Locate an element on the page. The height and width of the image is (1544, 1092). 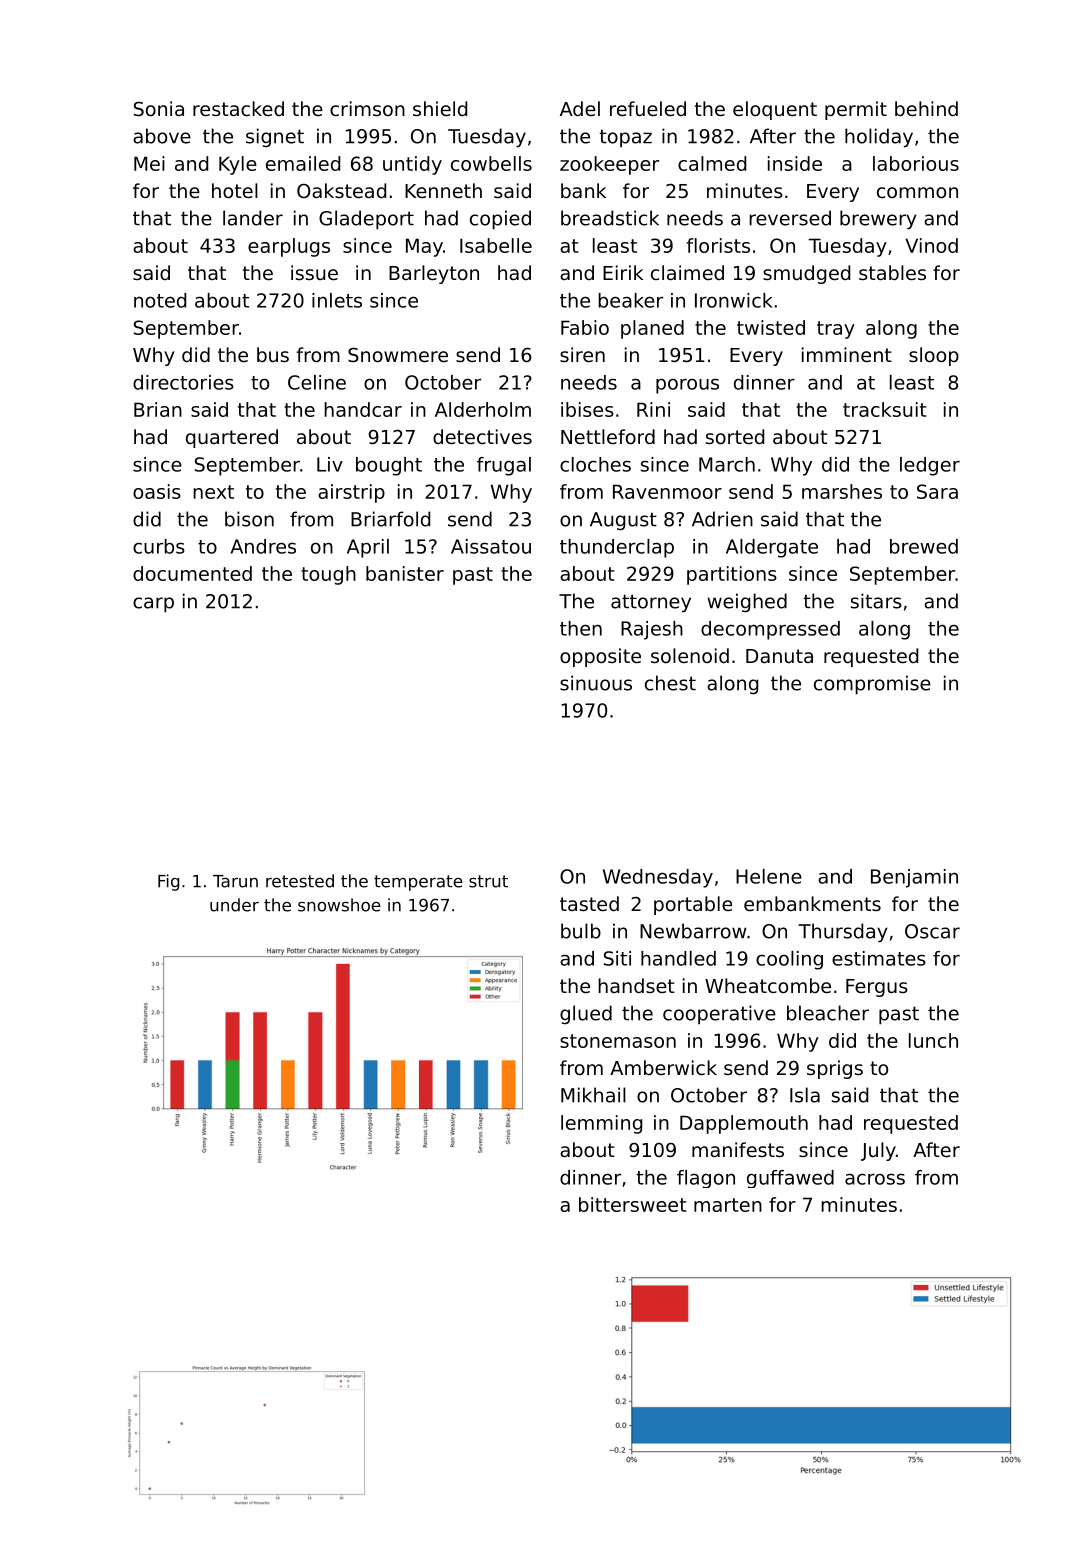
permit is located at coordinates (856, 110).
